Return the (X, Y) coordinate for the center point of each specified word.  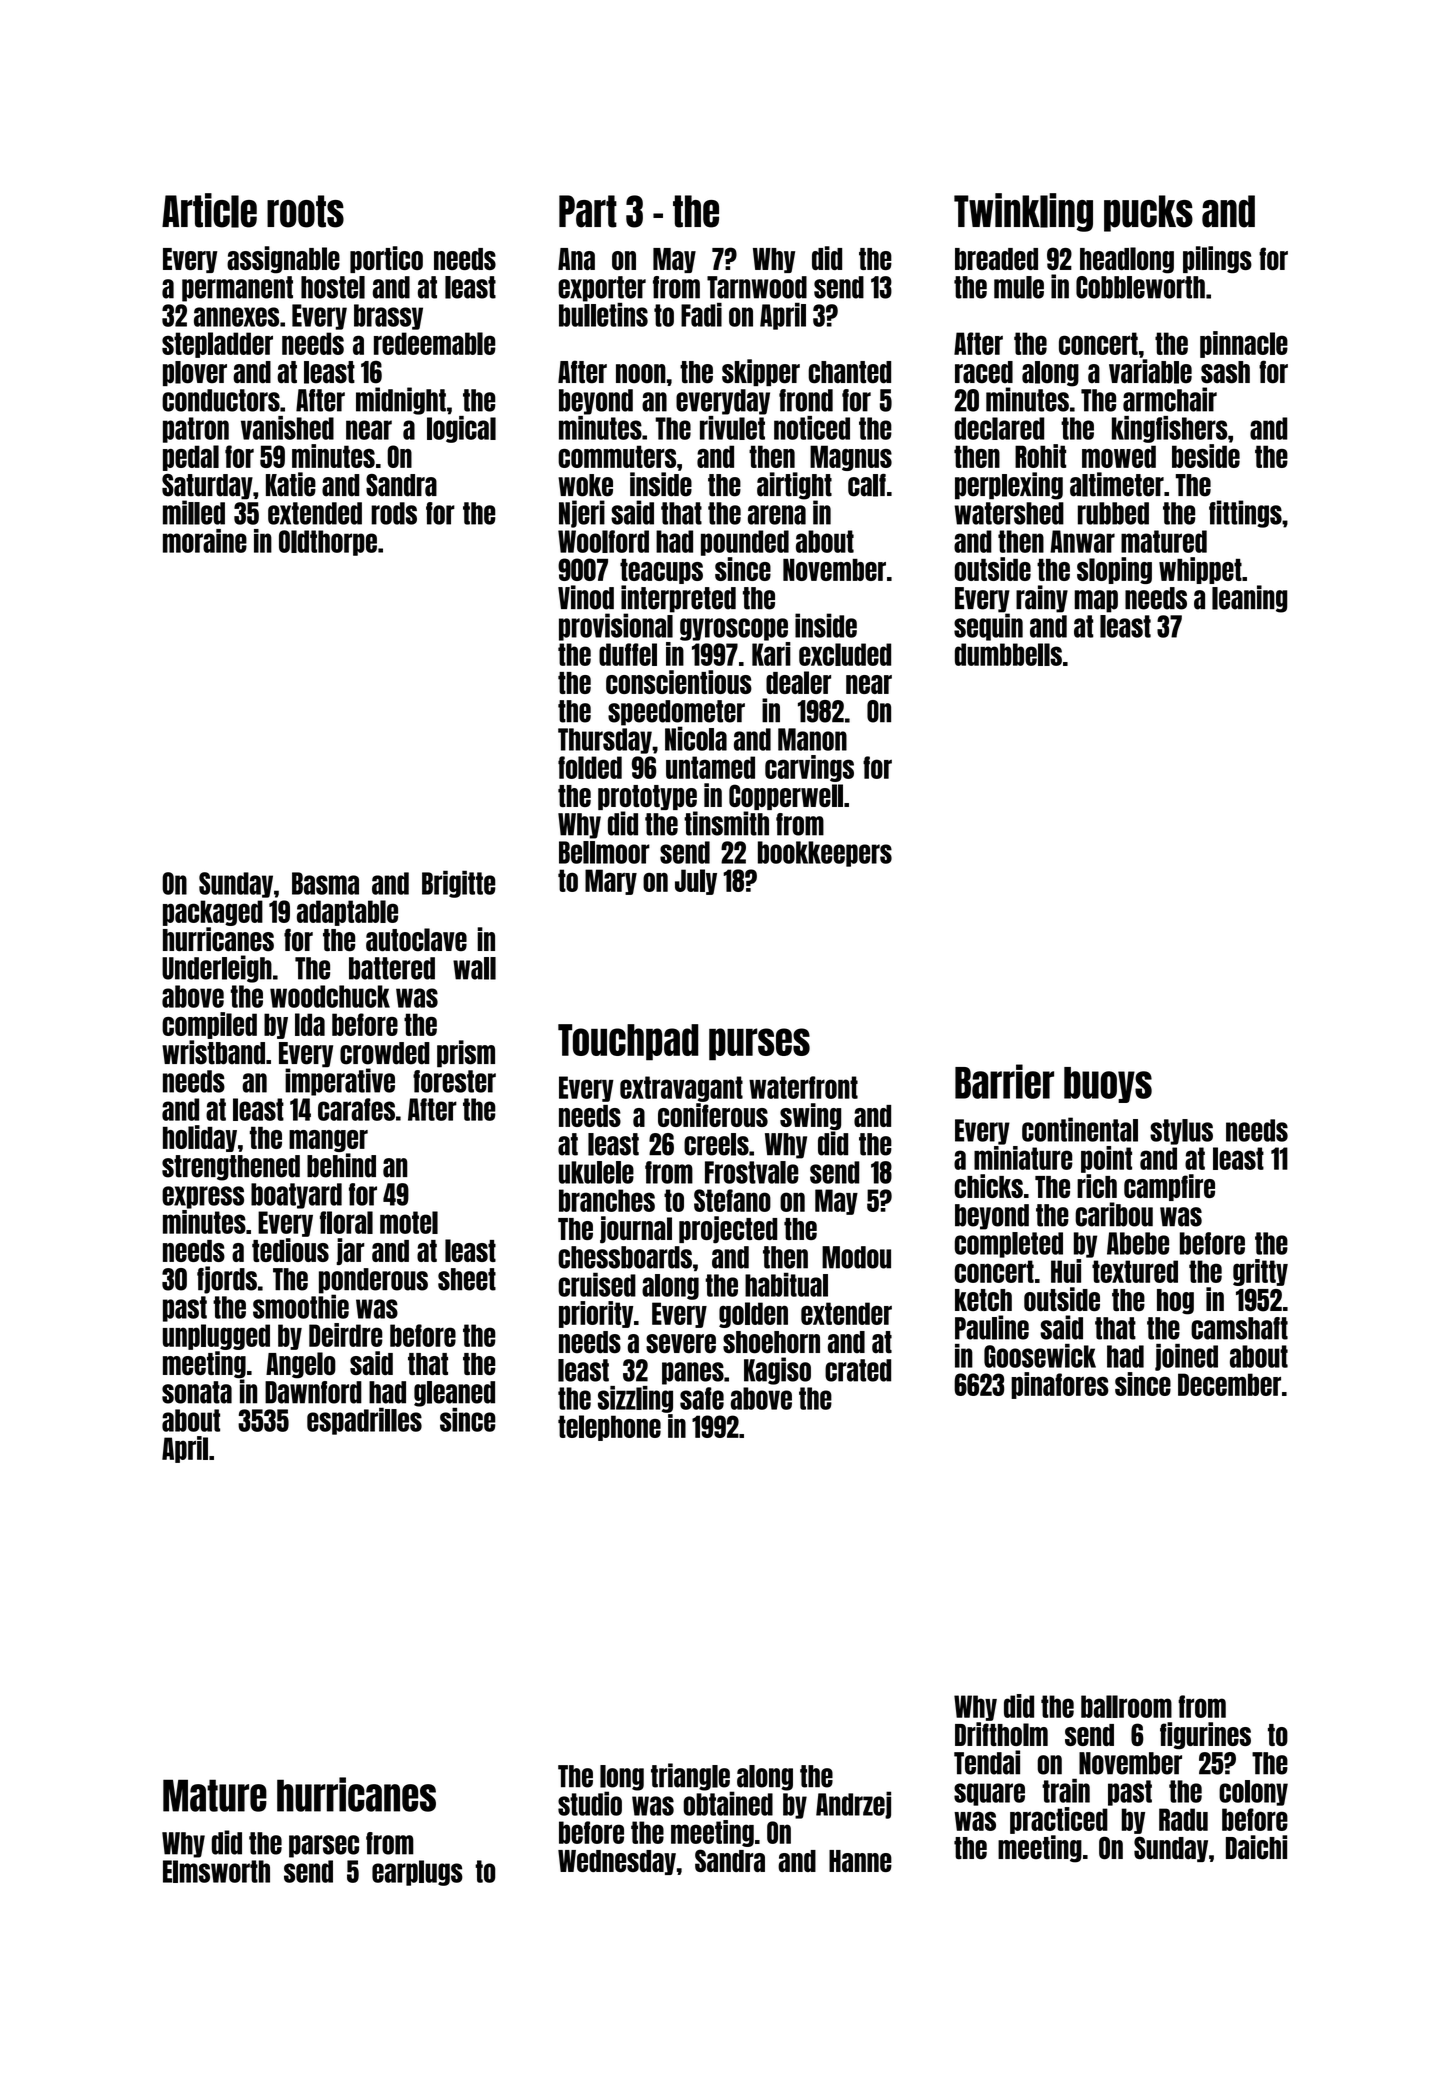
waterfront (803, 1087)
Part (588, 211)
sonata (197, 1392)
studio (590, 1803)
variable (1150, 371)
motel (409, 1222)
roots (305, 211)
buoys (1108, 1085)
